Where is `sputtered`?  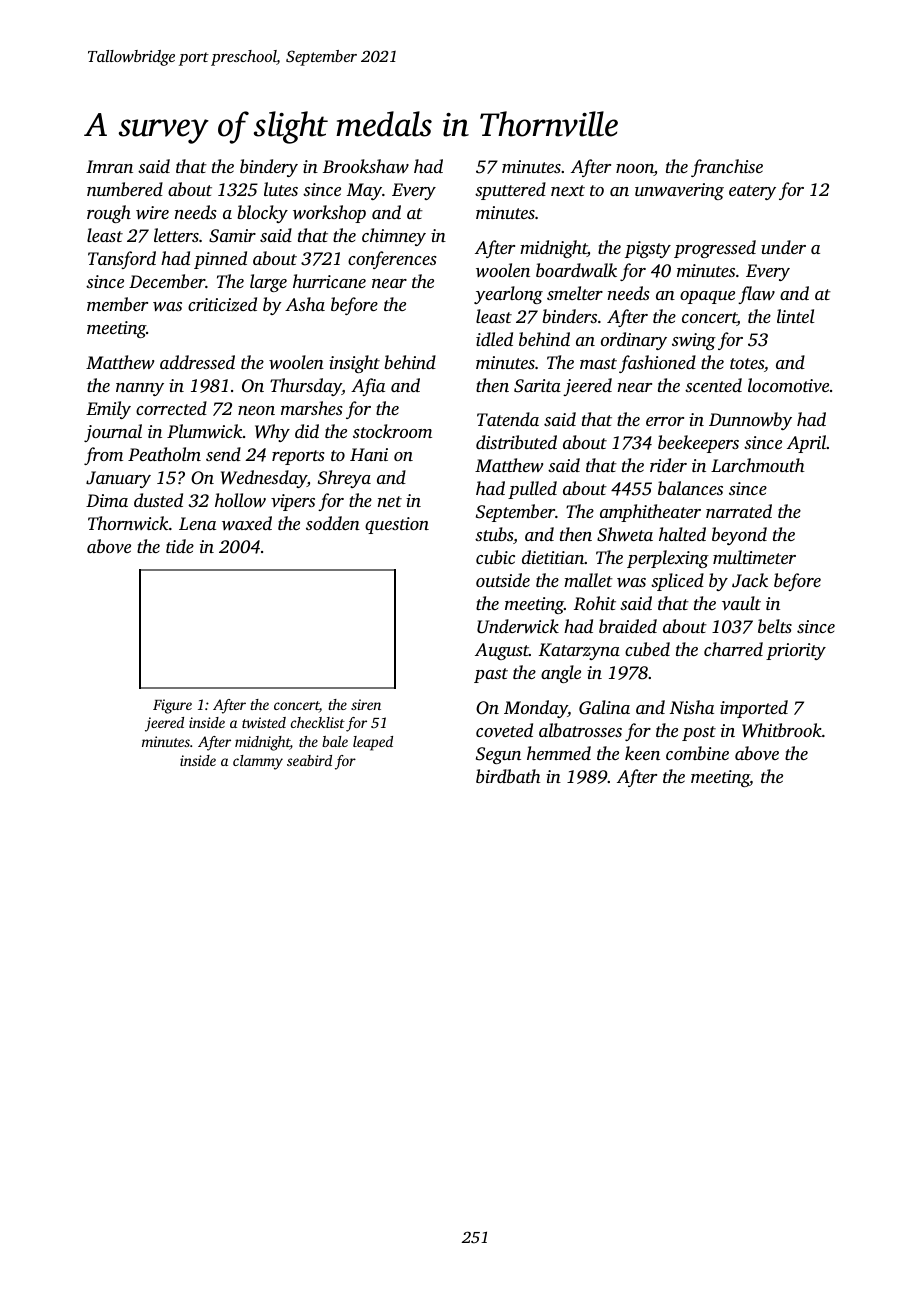
sputtered is located at coordinates (510, 191).
